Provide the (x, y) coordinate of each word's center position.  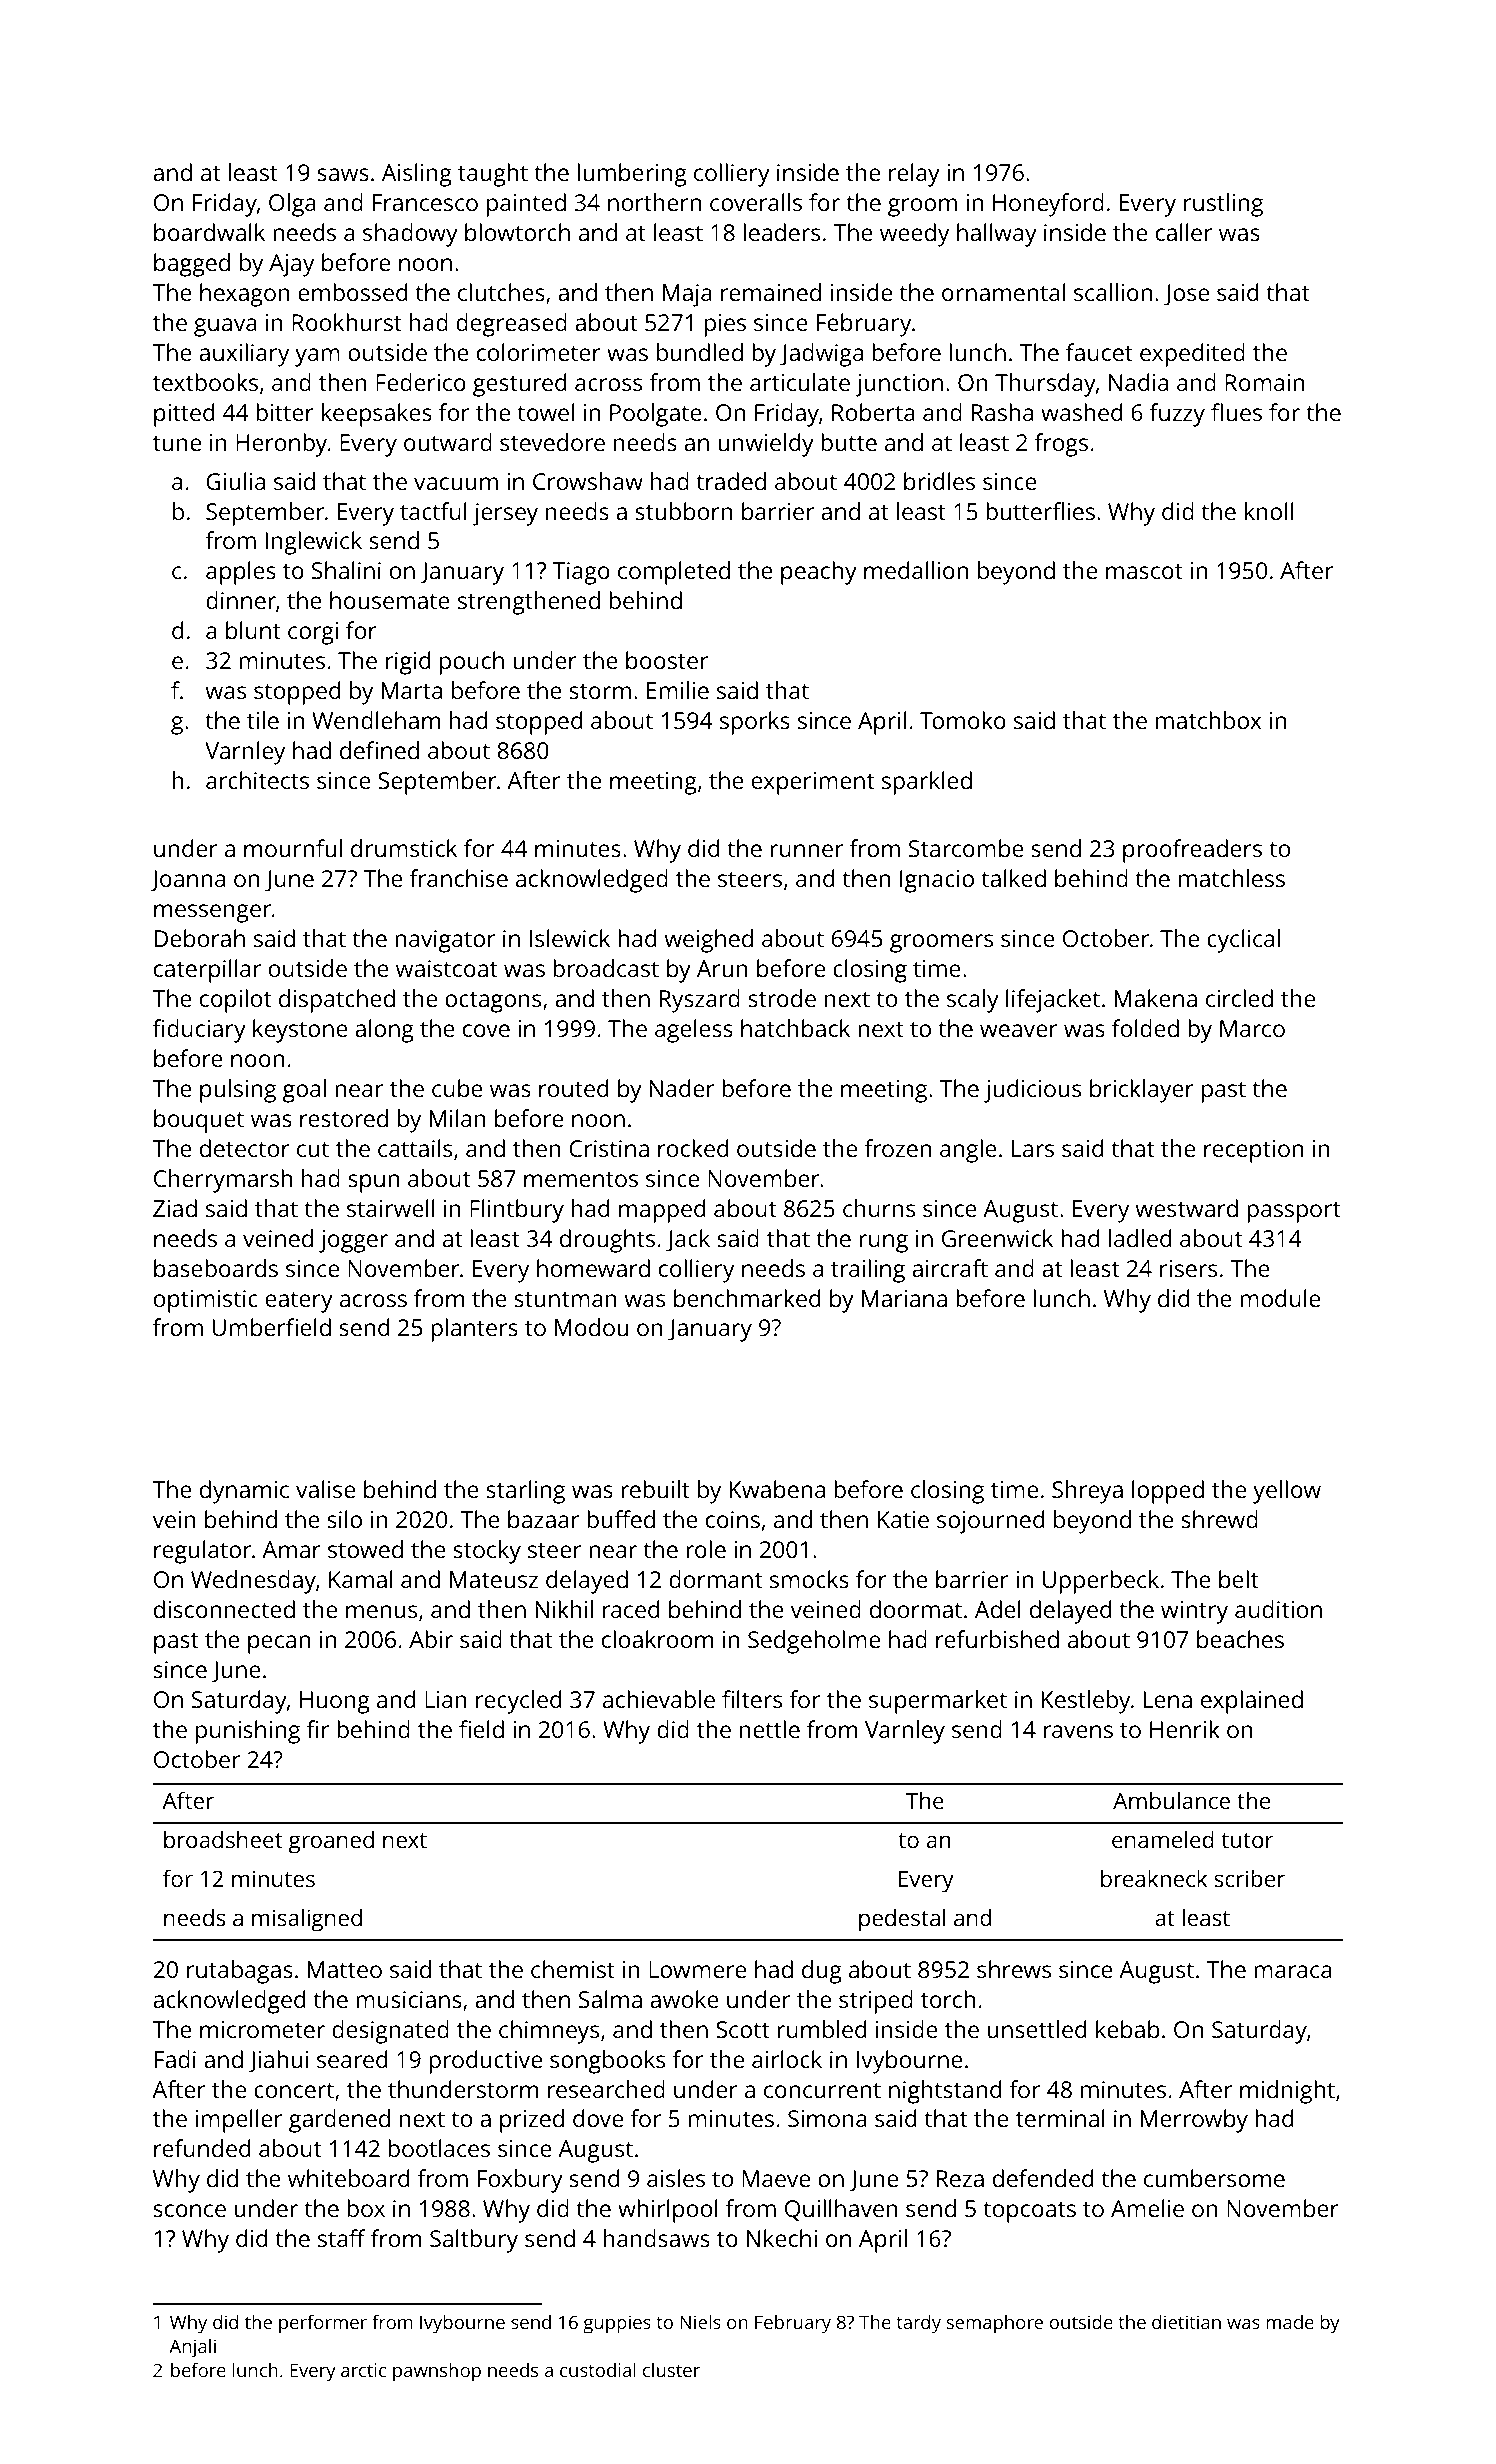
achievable (659, 1699)
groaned (331, 1842)
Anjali (192, 2348)
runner (806, 850)
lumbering (632, 175)
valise (325, 1489)
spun (373, 1183)
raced (631, 1609)
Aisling (417, 175)
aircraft (950, 1268)
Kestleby (1086, 1702)
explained (1252, 1702)
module (1280, 1298)
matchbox (1208, 720)
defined (379, 750)
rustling (1223, 205)
